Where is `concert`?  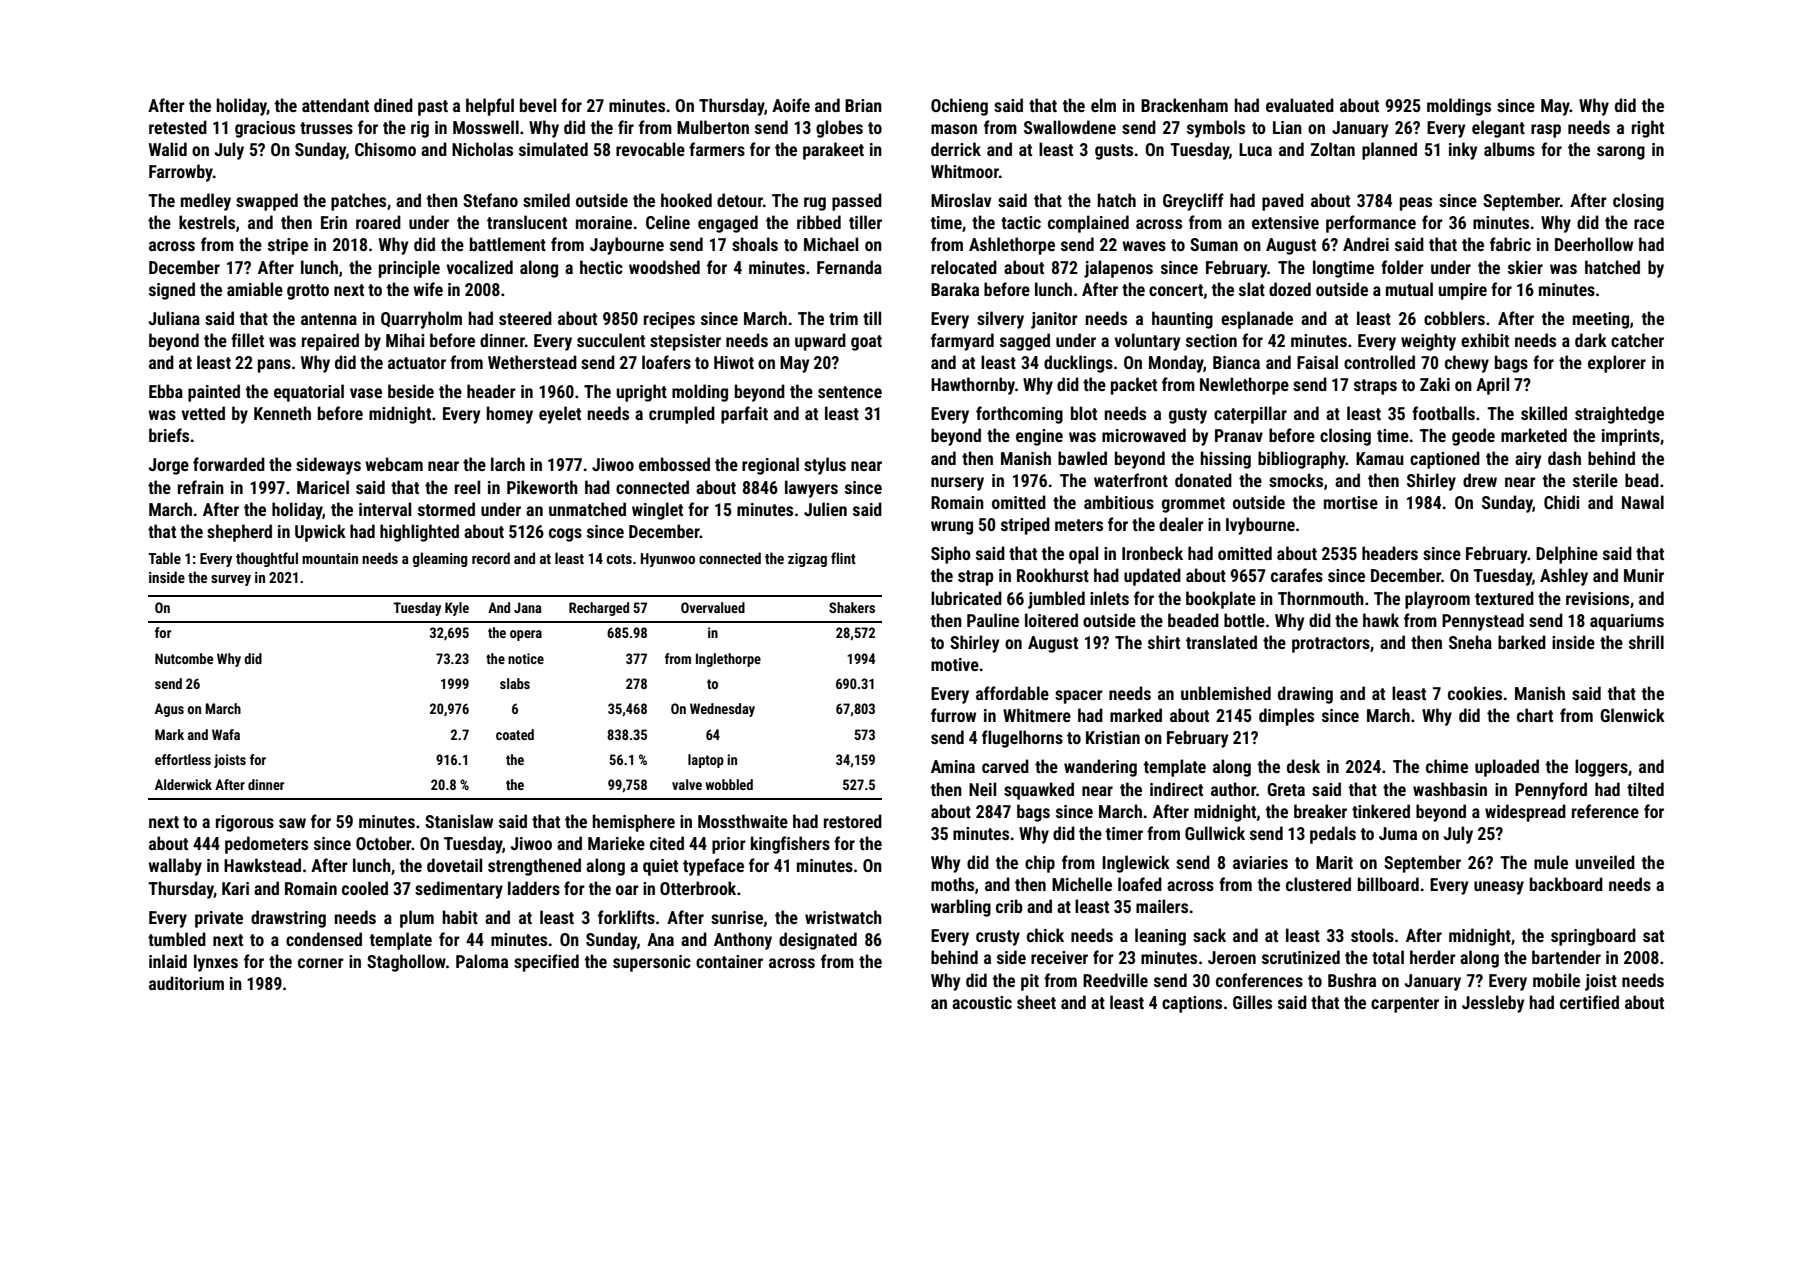 concert is located at coordinates (1176, 290).
